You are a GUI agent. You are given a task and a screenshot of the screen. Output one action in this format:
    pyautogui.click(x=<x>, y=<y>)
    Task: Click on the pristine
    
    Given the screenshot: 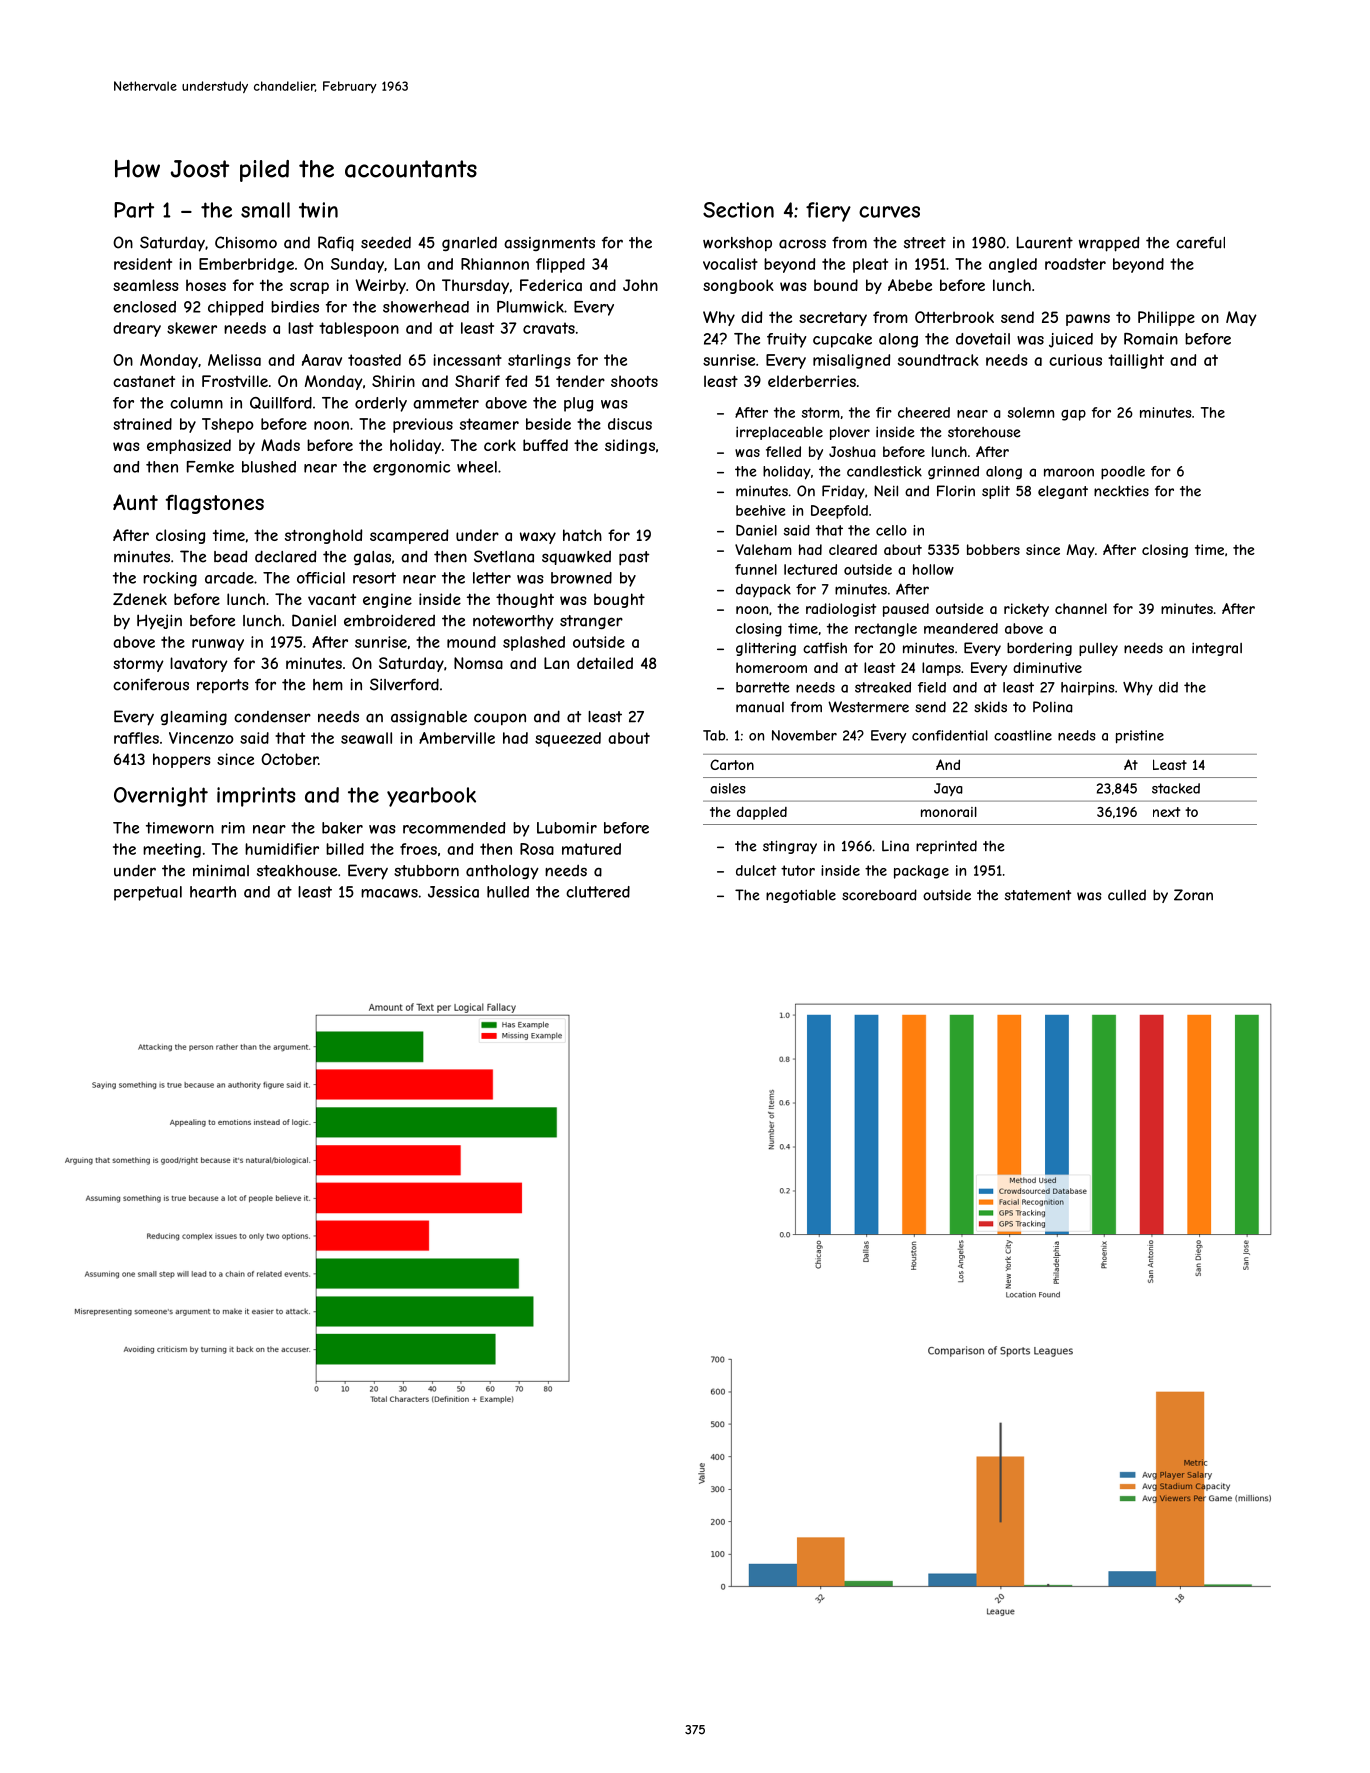 What is the action you would take?
    pyautogui.click(x=1140, y=736)
